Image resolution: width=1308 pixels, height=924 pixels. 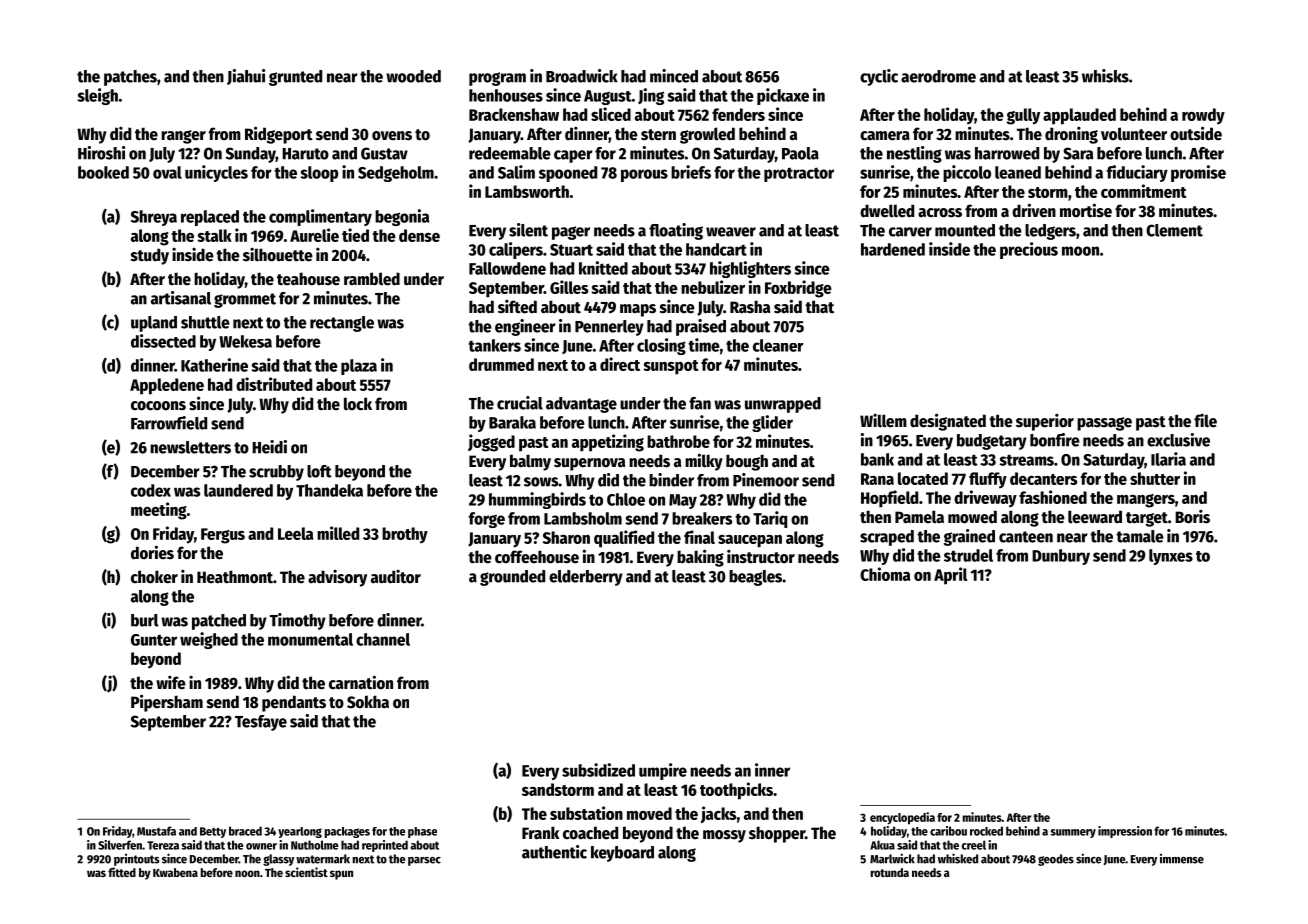 I want to click on lock, so click(x=358, y=404).
